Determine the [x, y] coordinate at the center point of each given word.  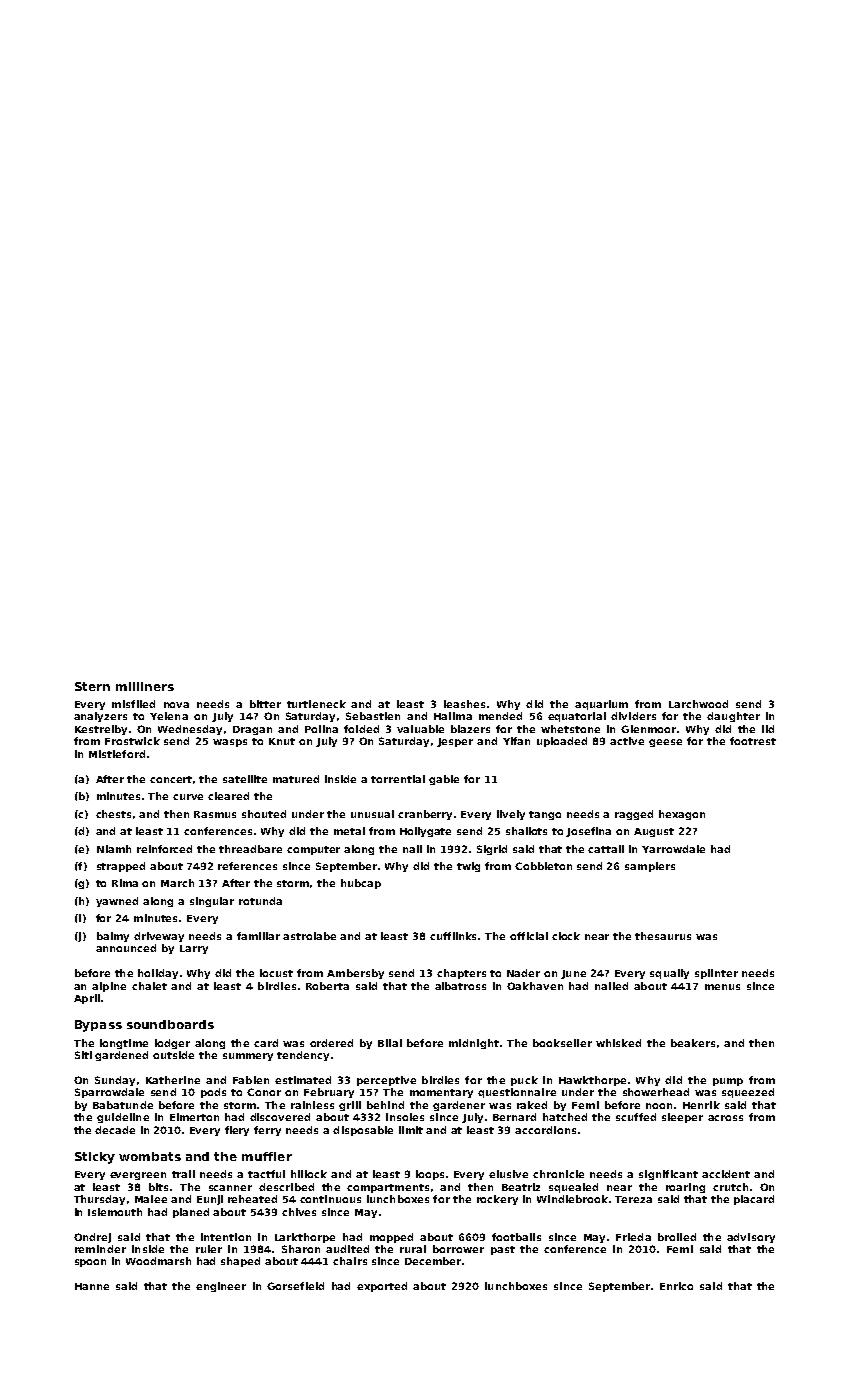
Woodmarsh [158, 1261]
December [433, 1261]
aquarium [601, 705]
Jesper [455, 742]
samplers [650, 867]
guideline [123, 1118]
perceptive [386, 1081]
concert [171, 779]
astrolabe [309, 936]
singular [212, 902]
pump [728, 1082]
